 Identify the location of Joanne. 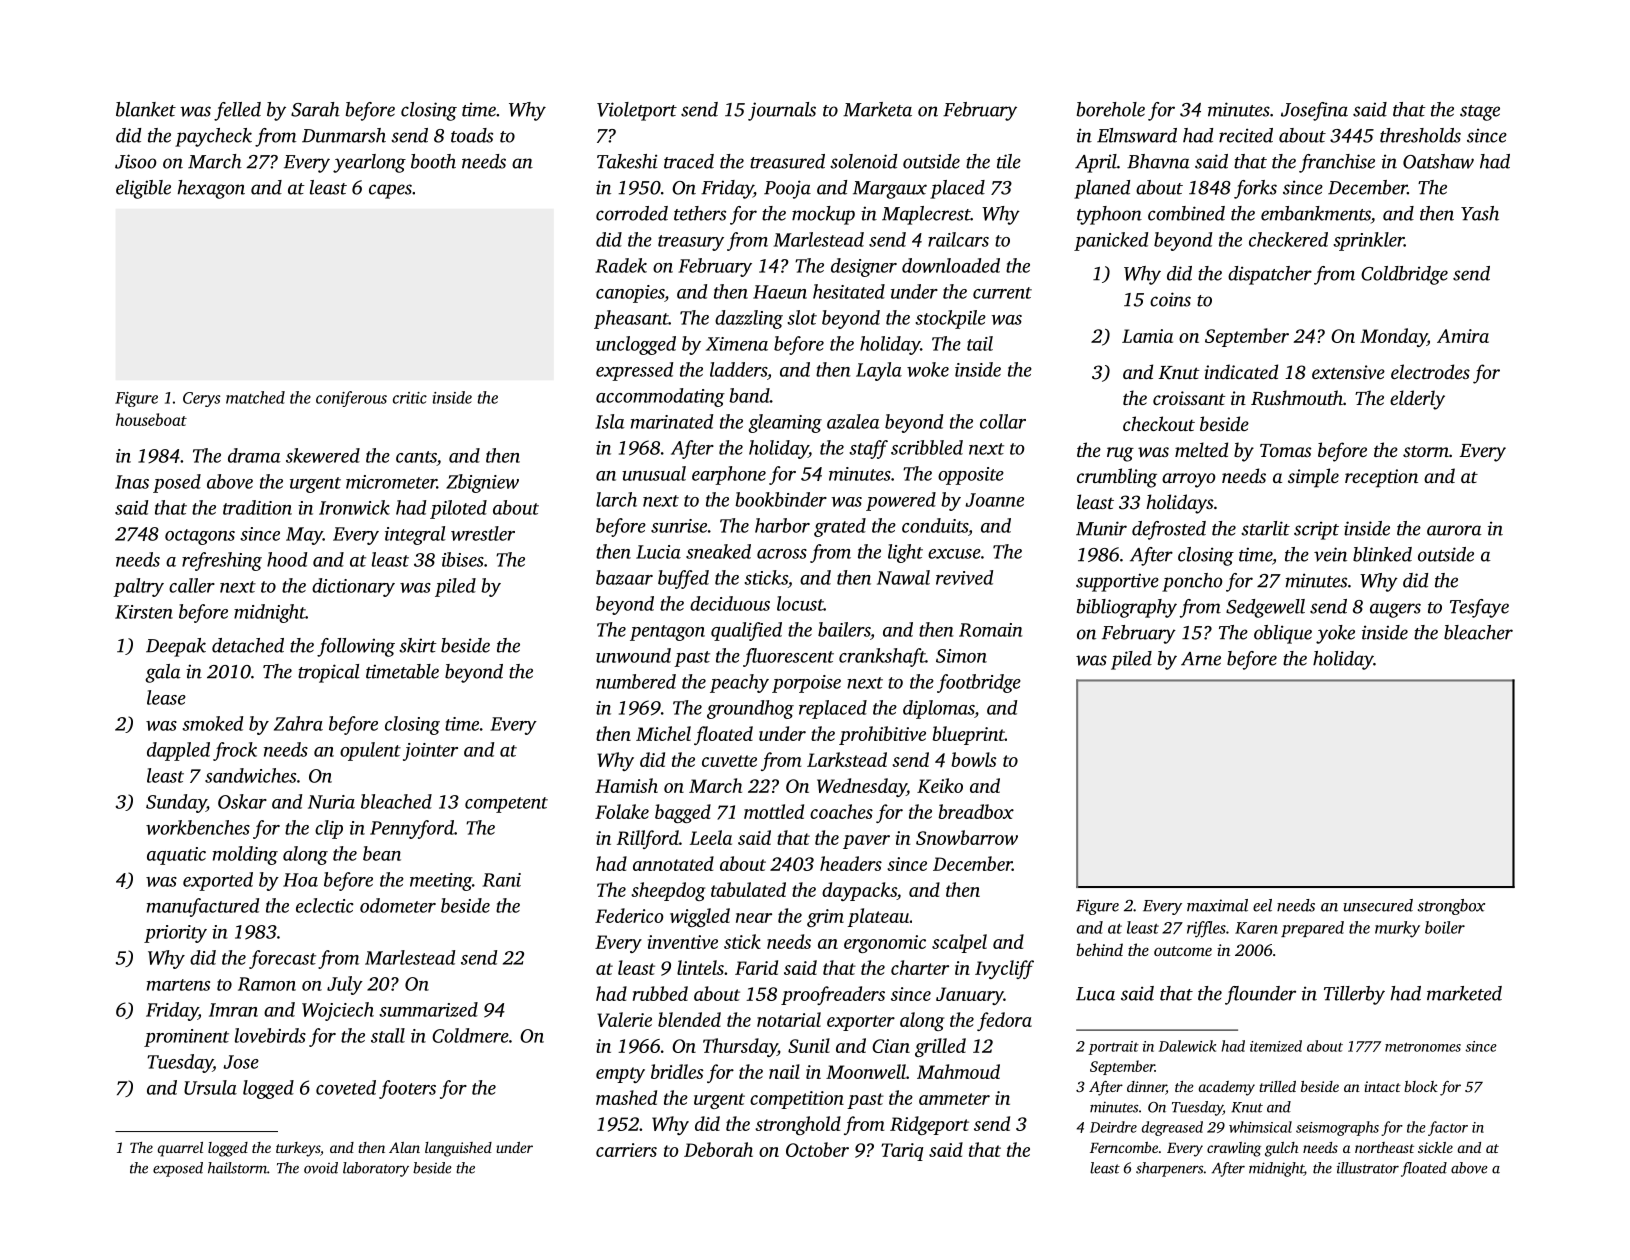
(994, 500).
